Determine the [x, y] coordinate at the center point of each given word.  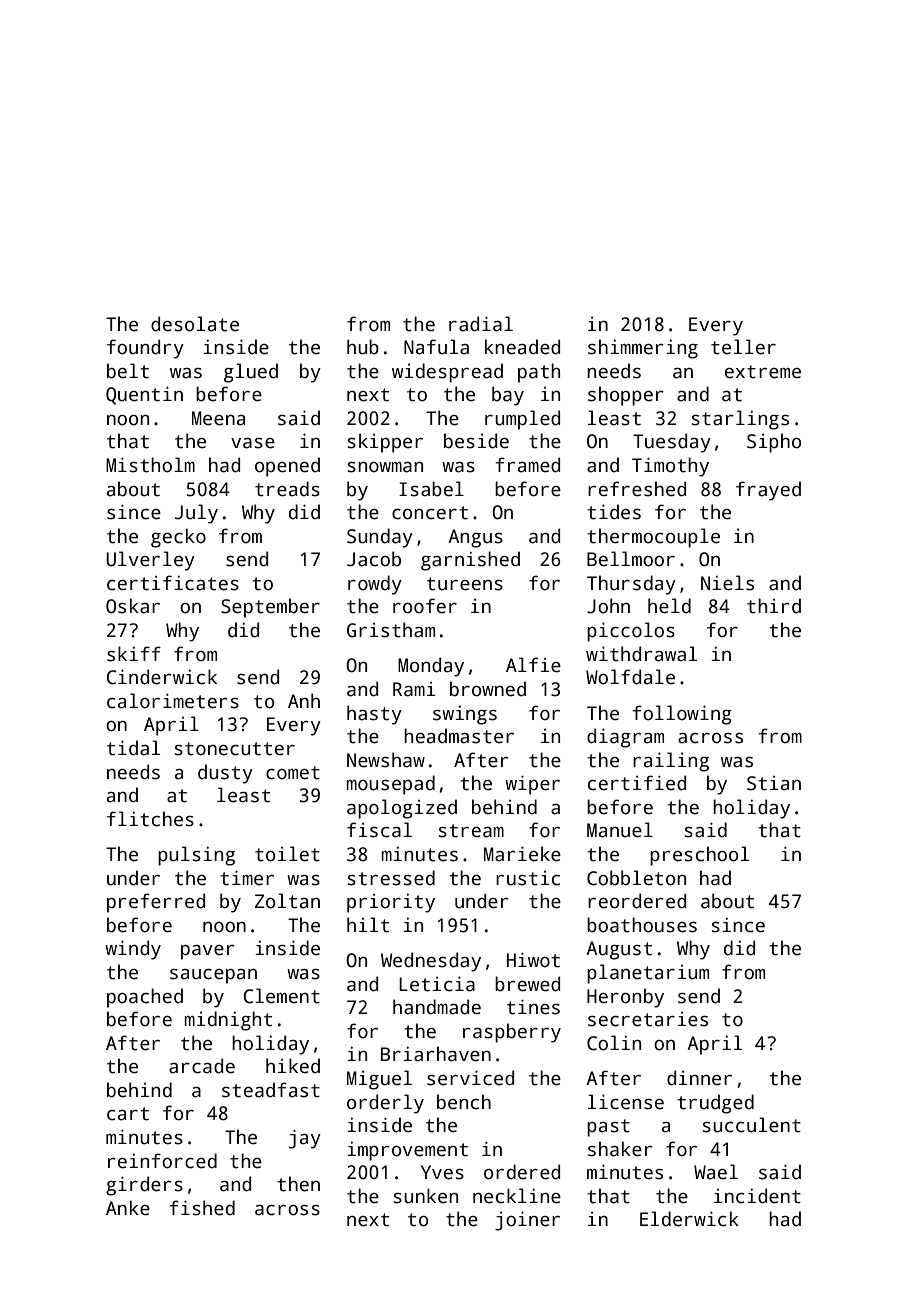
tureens [465, 584]
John [608, 606]
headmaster [459, 736]
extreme [763, 372]
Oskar [133, 606]
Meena [218, 418]
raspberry [512, 1033]
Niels [727, 583]
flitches [150, 819]
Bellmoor [631, 559]
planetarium [648, 974]
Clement [281, 996]
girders [144, 1186]
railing [671, 762]
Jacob [374, 559]
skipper [385, 443]
